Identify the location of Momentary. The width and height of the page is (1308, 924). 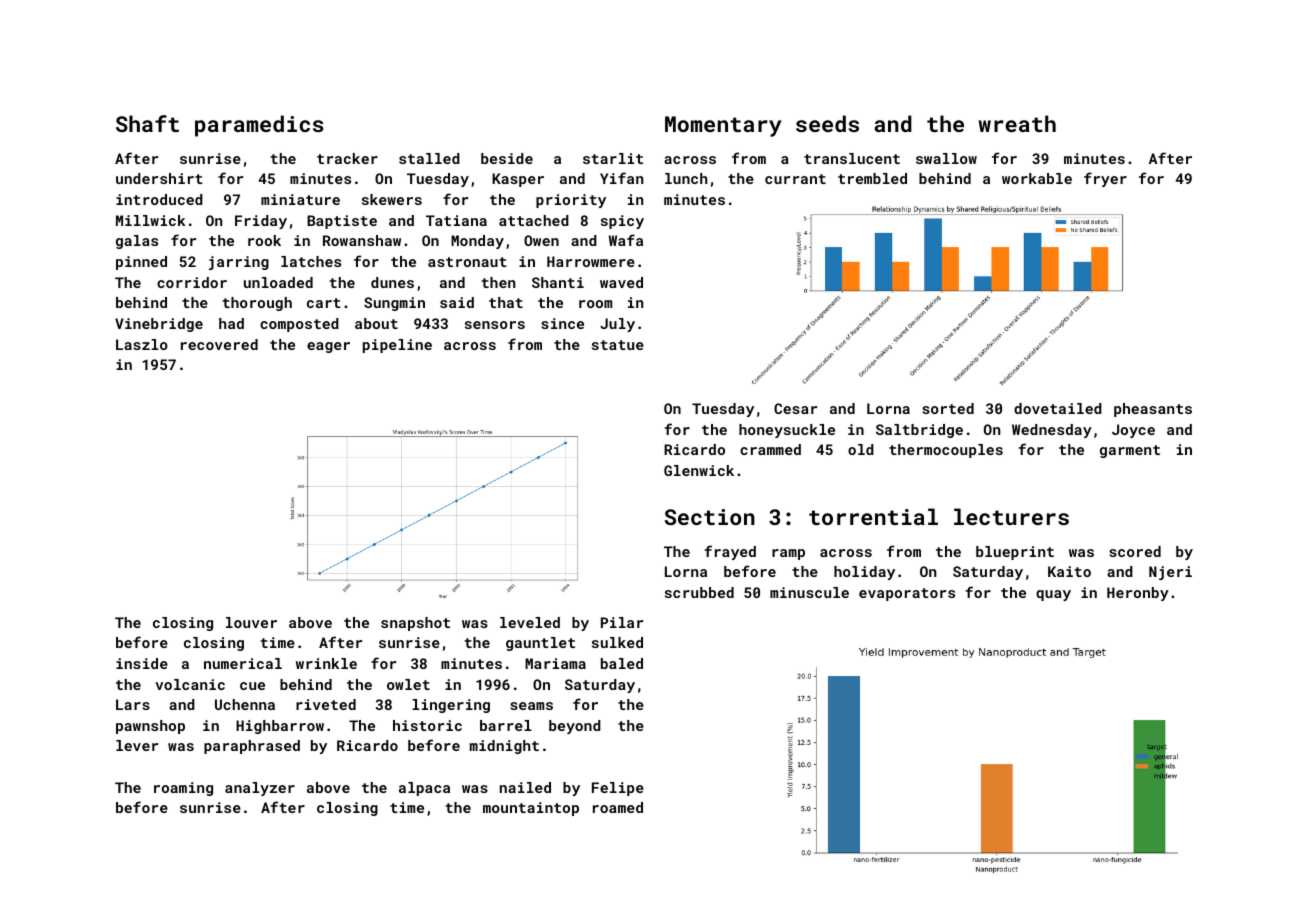
(723, 126).
